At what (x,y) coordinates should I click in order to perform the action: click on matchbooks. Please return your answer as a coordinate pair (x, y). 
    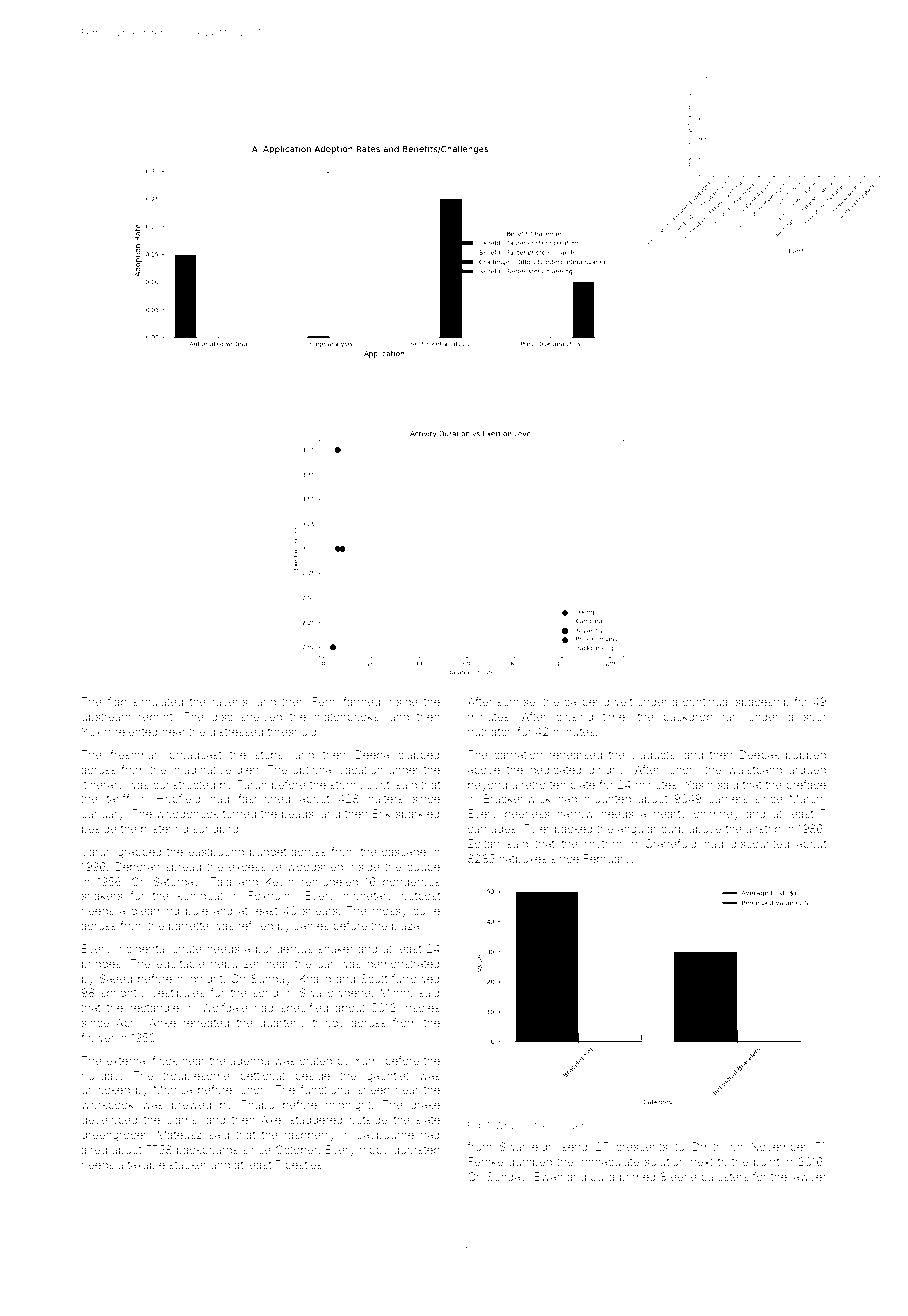
    Looking at the image, I should click on (346, 716).
